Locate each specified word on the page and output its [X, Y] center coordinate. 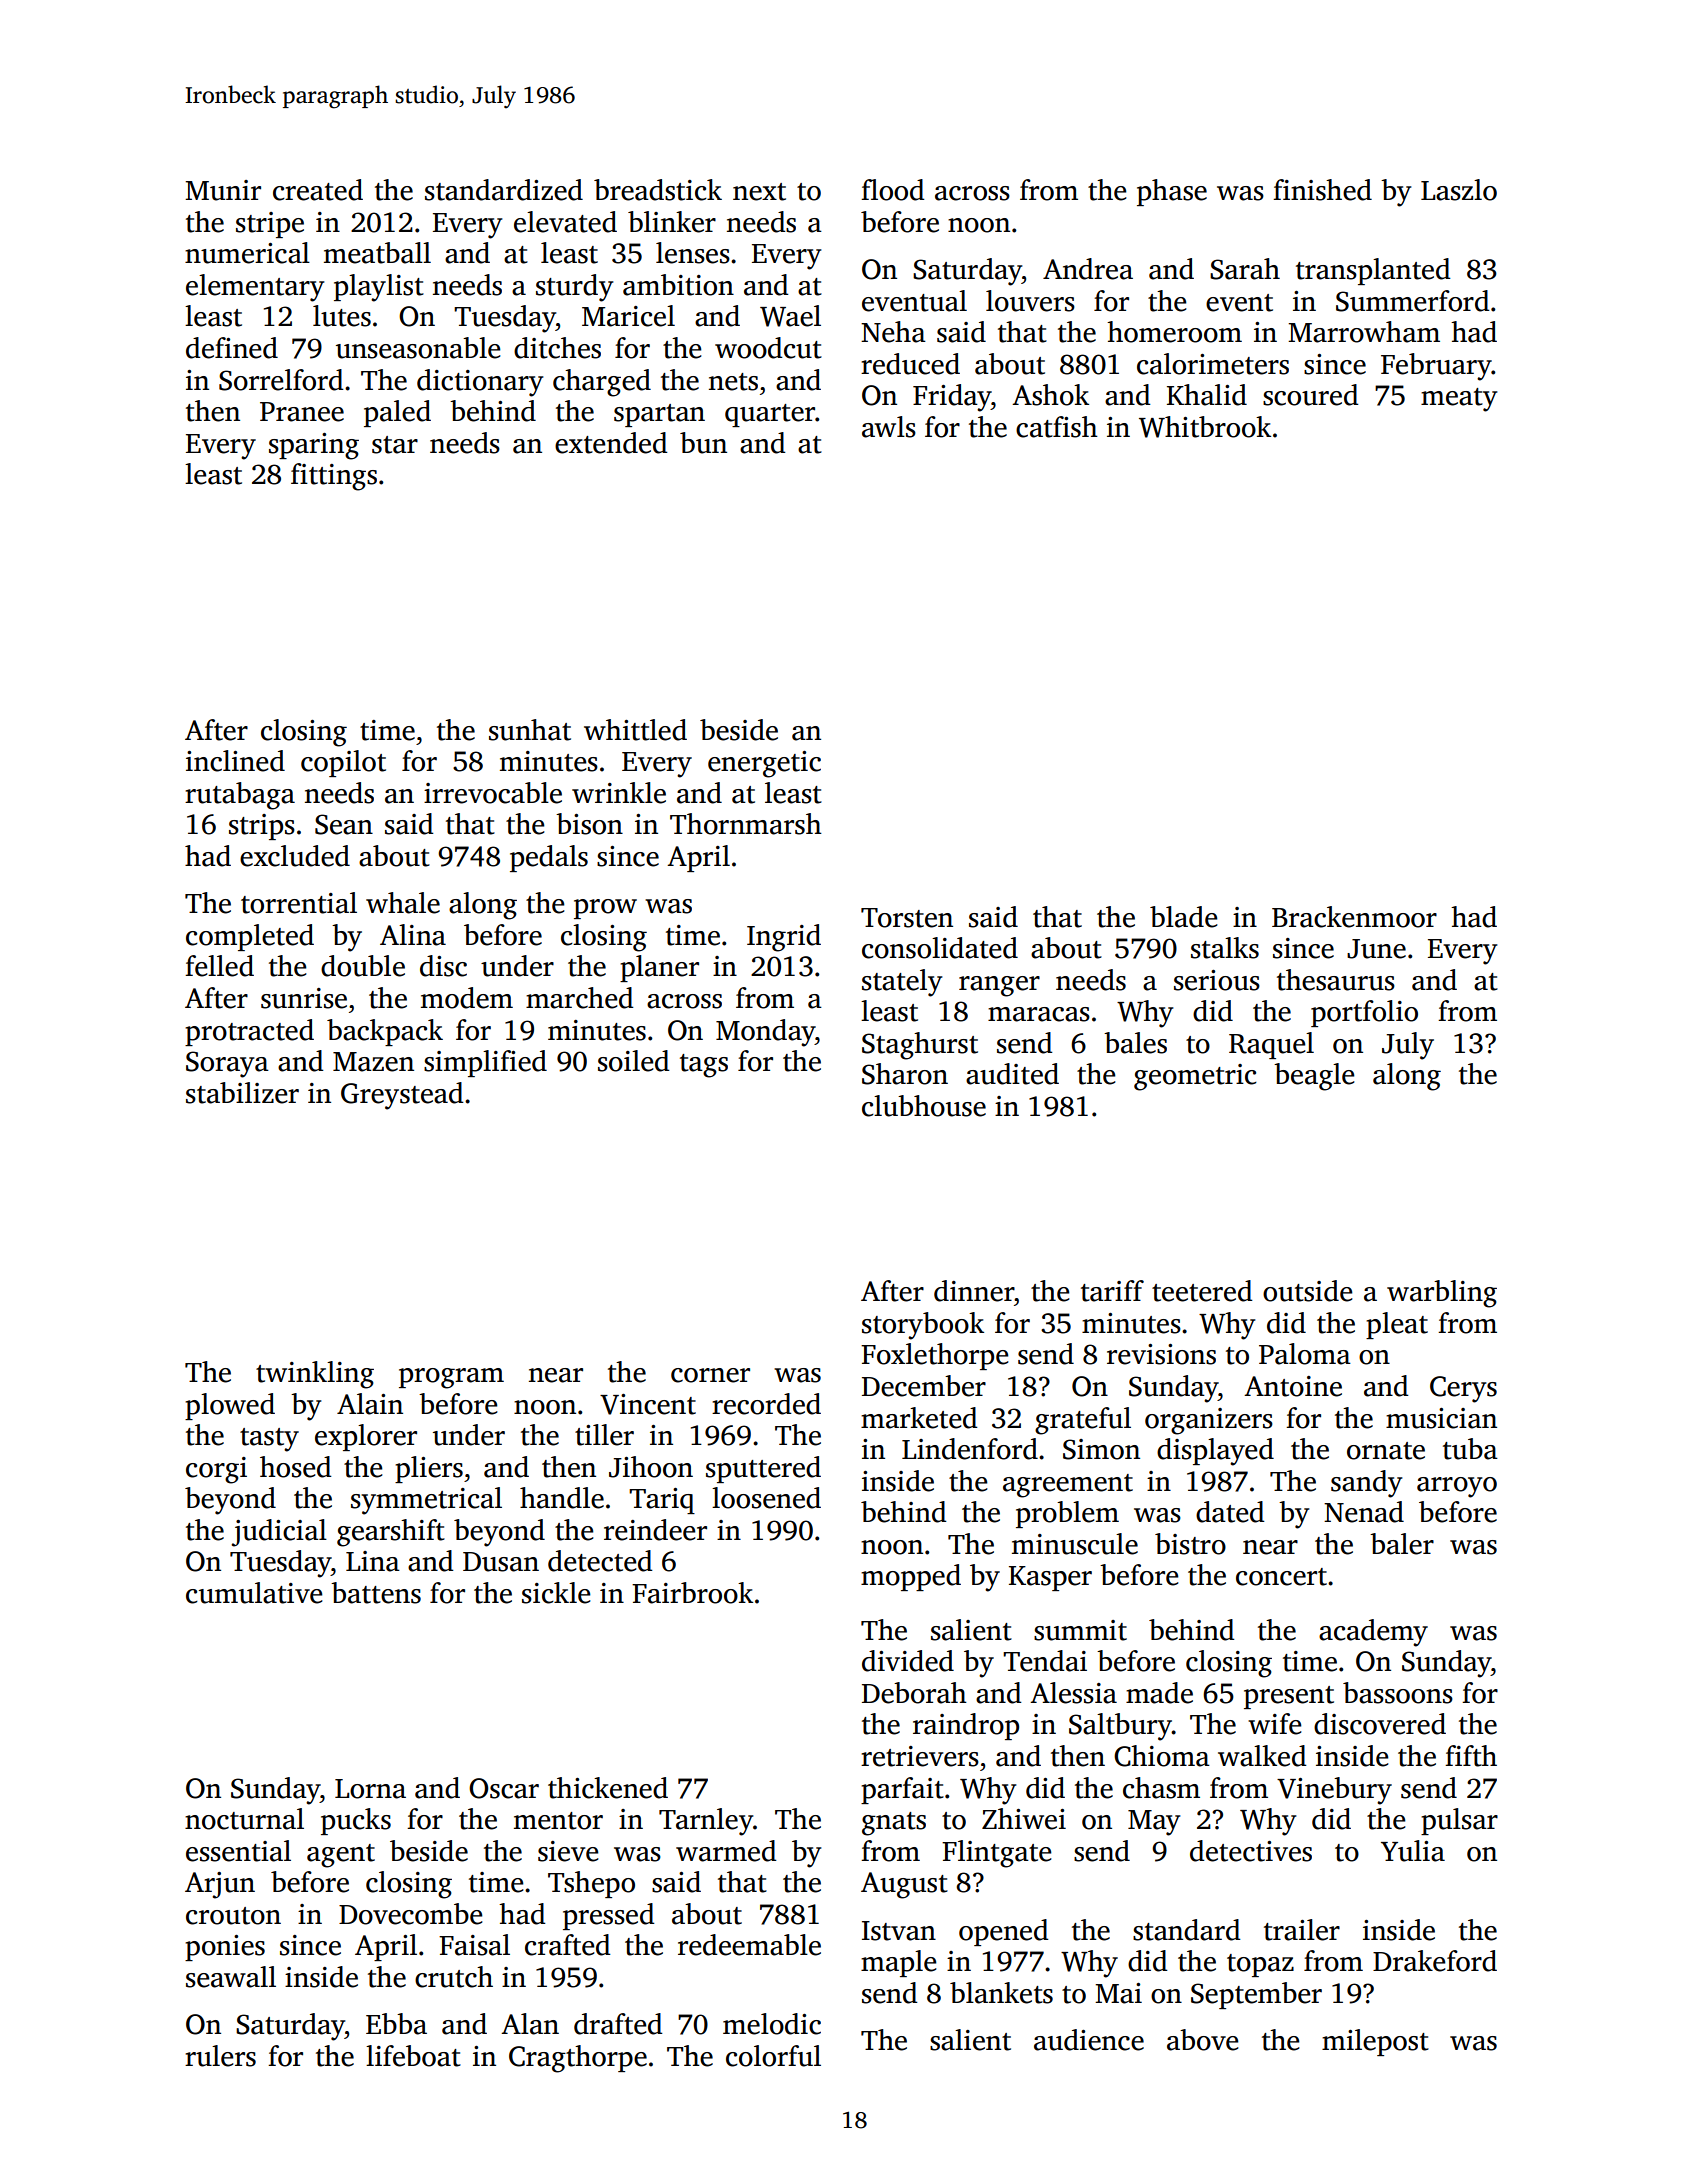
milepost [1375, 2042]
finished [1322, 190]
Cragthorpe [578, 2059]
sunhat [530, 730]
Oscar [504, 1788]
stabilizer [242, 1093]
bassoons [1398, 1693]
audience [1089, 2040]
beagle [1314, 1077]
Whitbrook [1205, 427]
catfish [1057, 427]
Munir [223, 190]
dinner [974, 1291]
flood [893, 190]
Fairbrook [692, 1593]
